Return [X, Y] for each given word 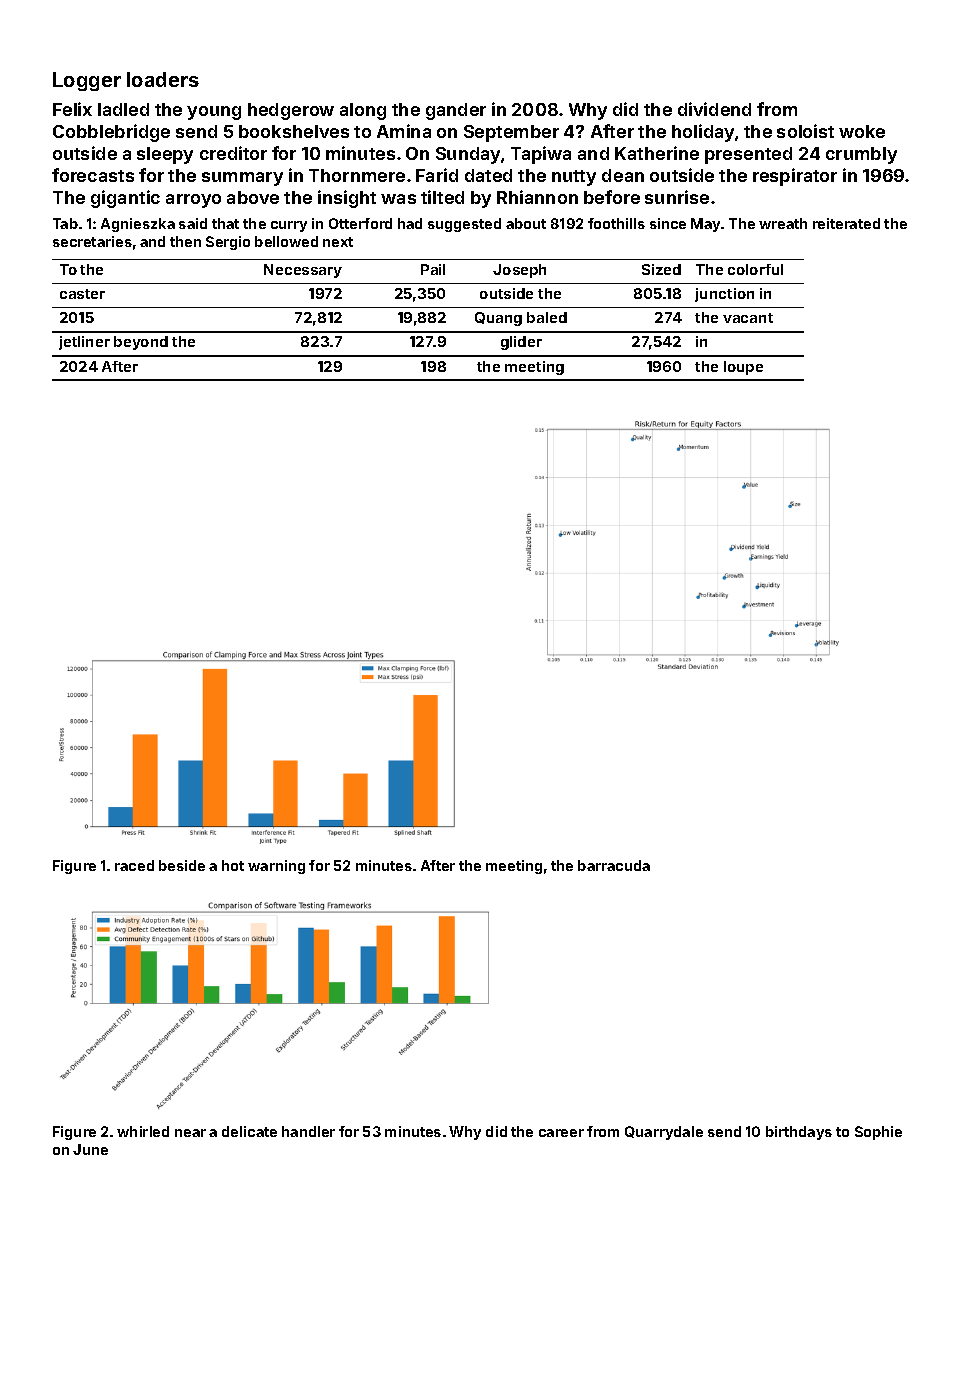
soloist [805, 131]
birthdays [799, 1133]
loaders [163, 79]
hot [233, 865]
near [190, 1133]
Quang [498, 319]
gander [456, 111]
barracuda [614, 865]
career [561, 1133]
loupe [743, 368]
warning [276, 867]
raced [134, 865]
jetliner [84, 343]
